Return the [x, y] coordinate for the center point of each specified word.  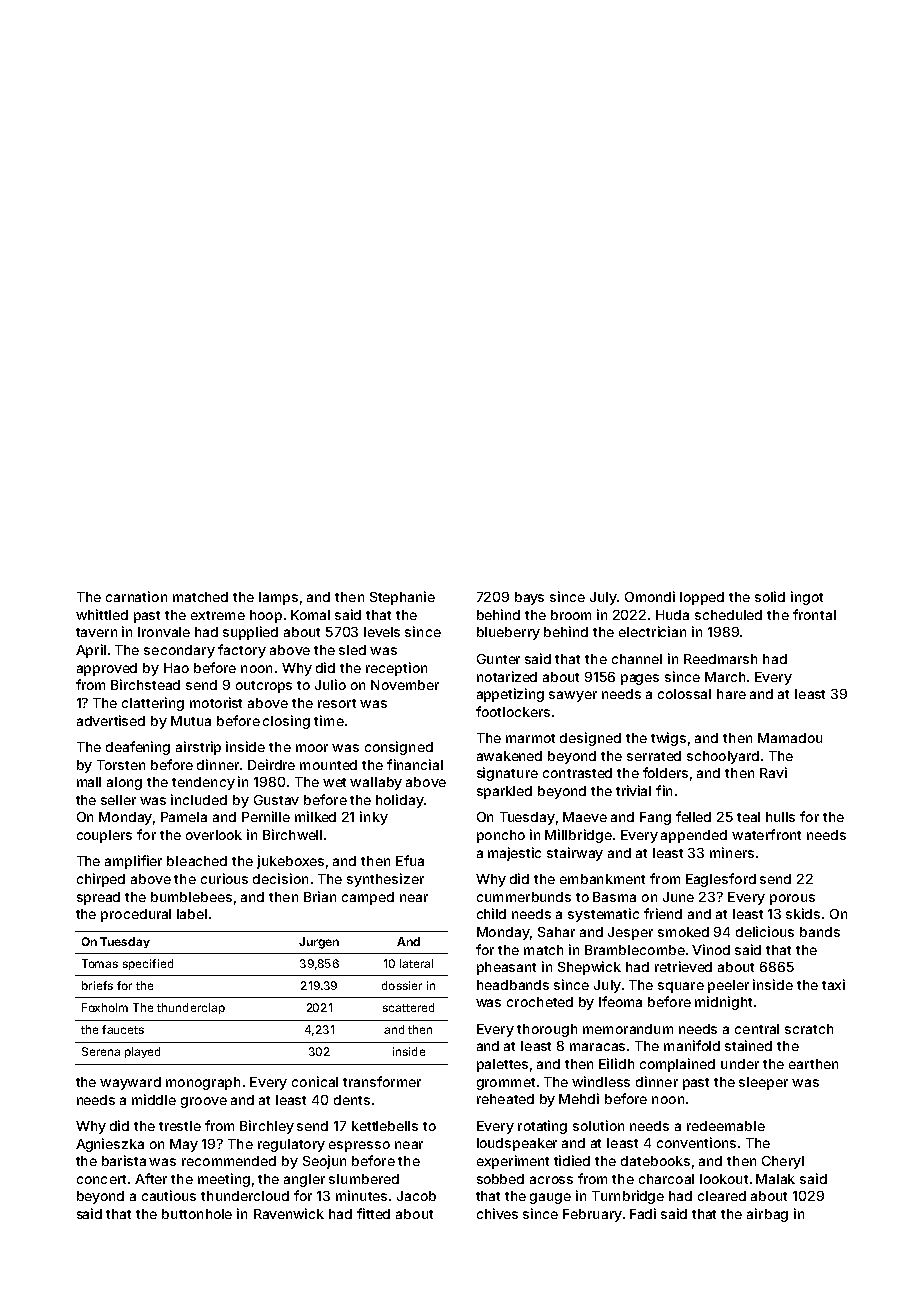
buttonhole [197, 1214]
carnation [136, 596]
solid [770, 596]
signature [507, 774]
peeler [728, 986]
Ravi [773, 772]
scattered [408, 1007]
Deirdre [271, 764]
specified [148, 964]
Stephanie [402, 598]
